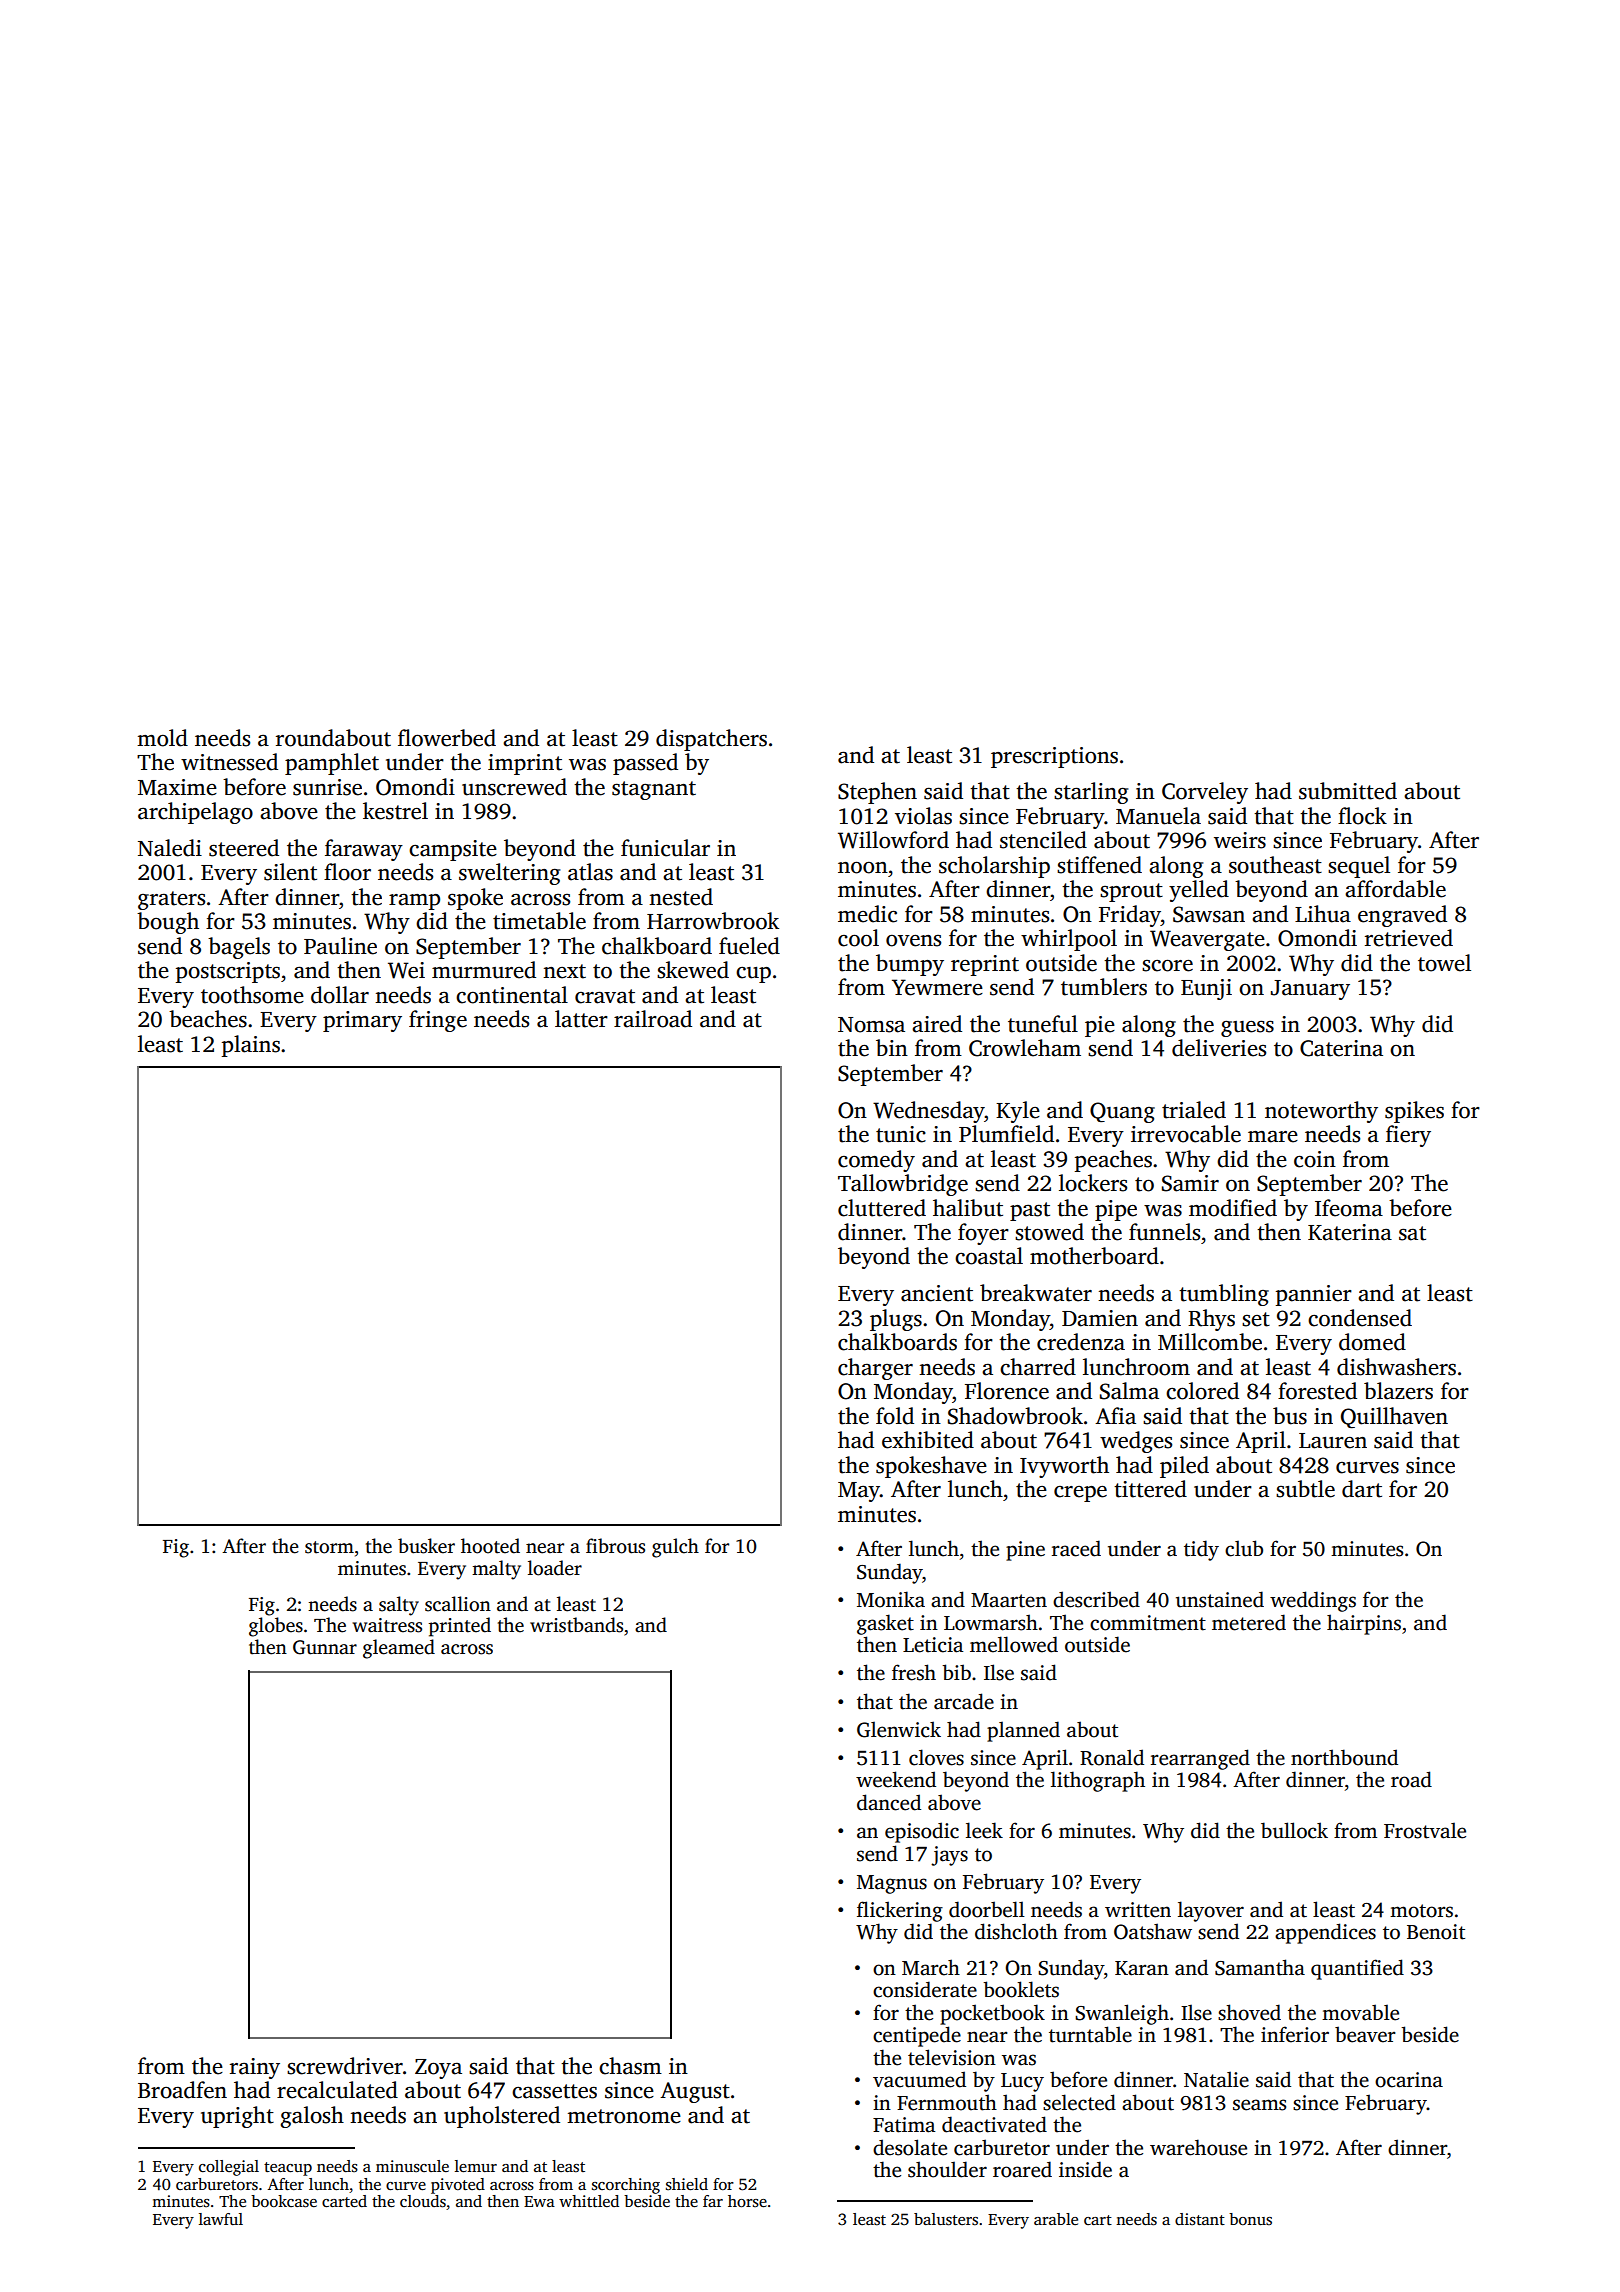 The height and width of the screenshot is (2292, 1620). Describe the element at coordinates (1398, 1391) in the screenshot. I see `blazers` at that location.
